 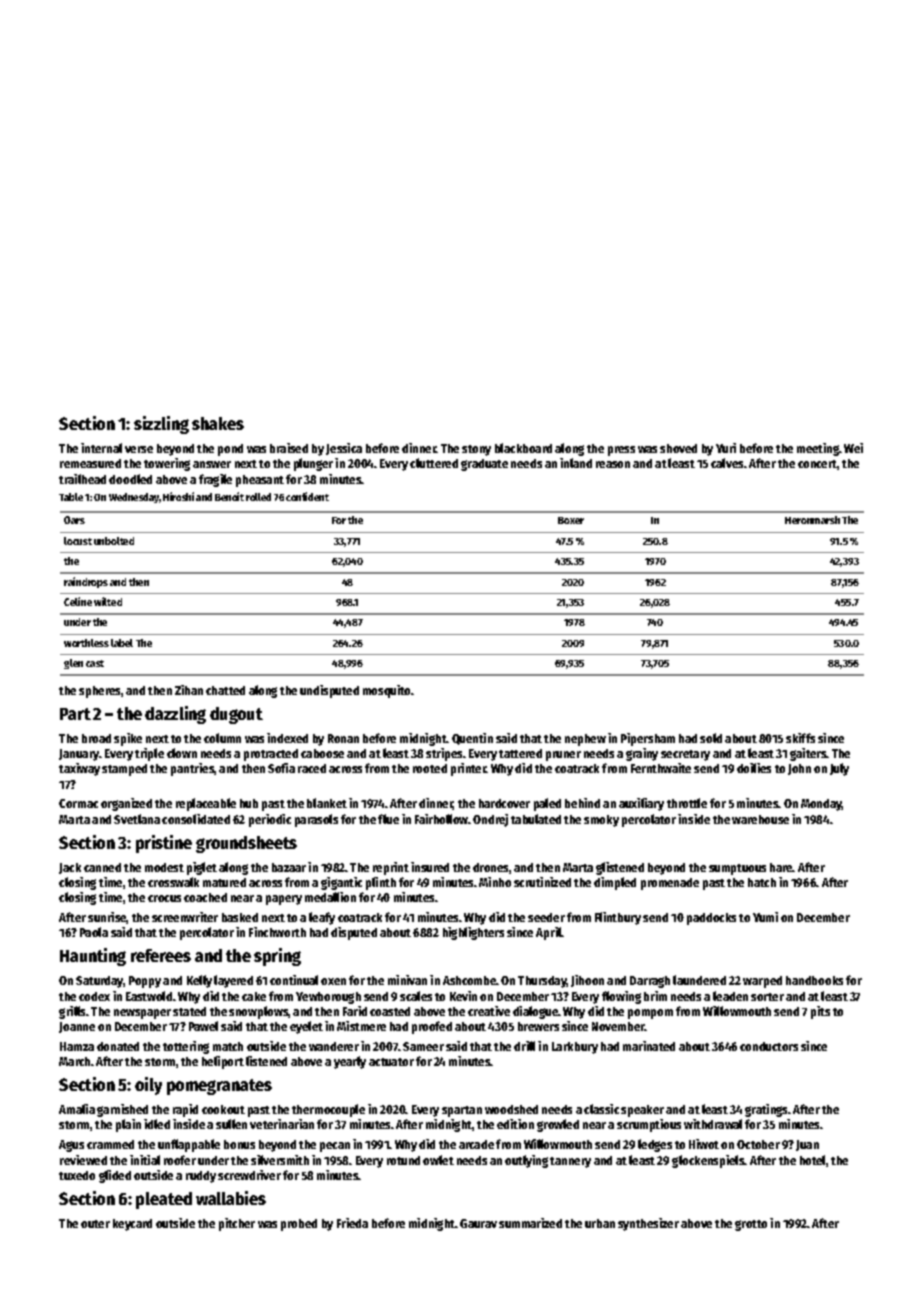 I want to click on Darragh, so click(x=650, y=982).
